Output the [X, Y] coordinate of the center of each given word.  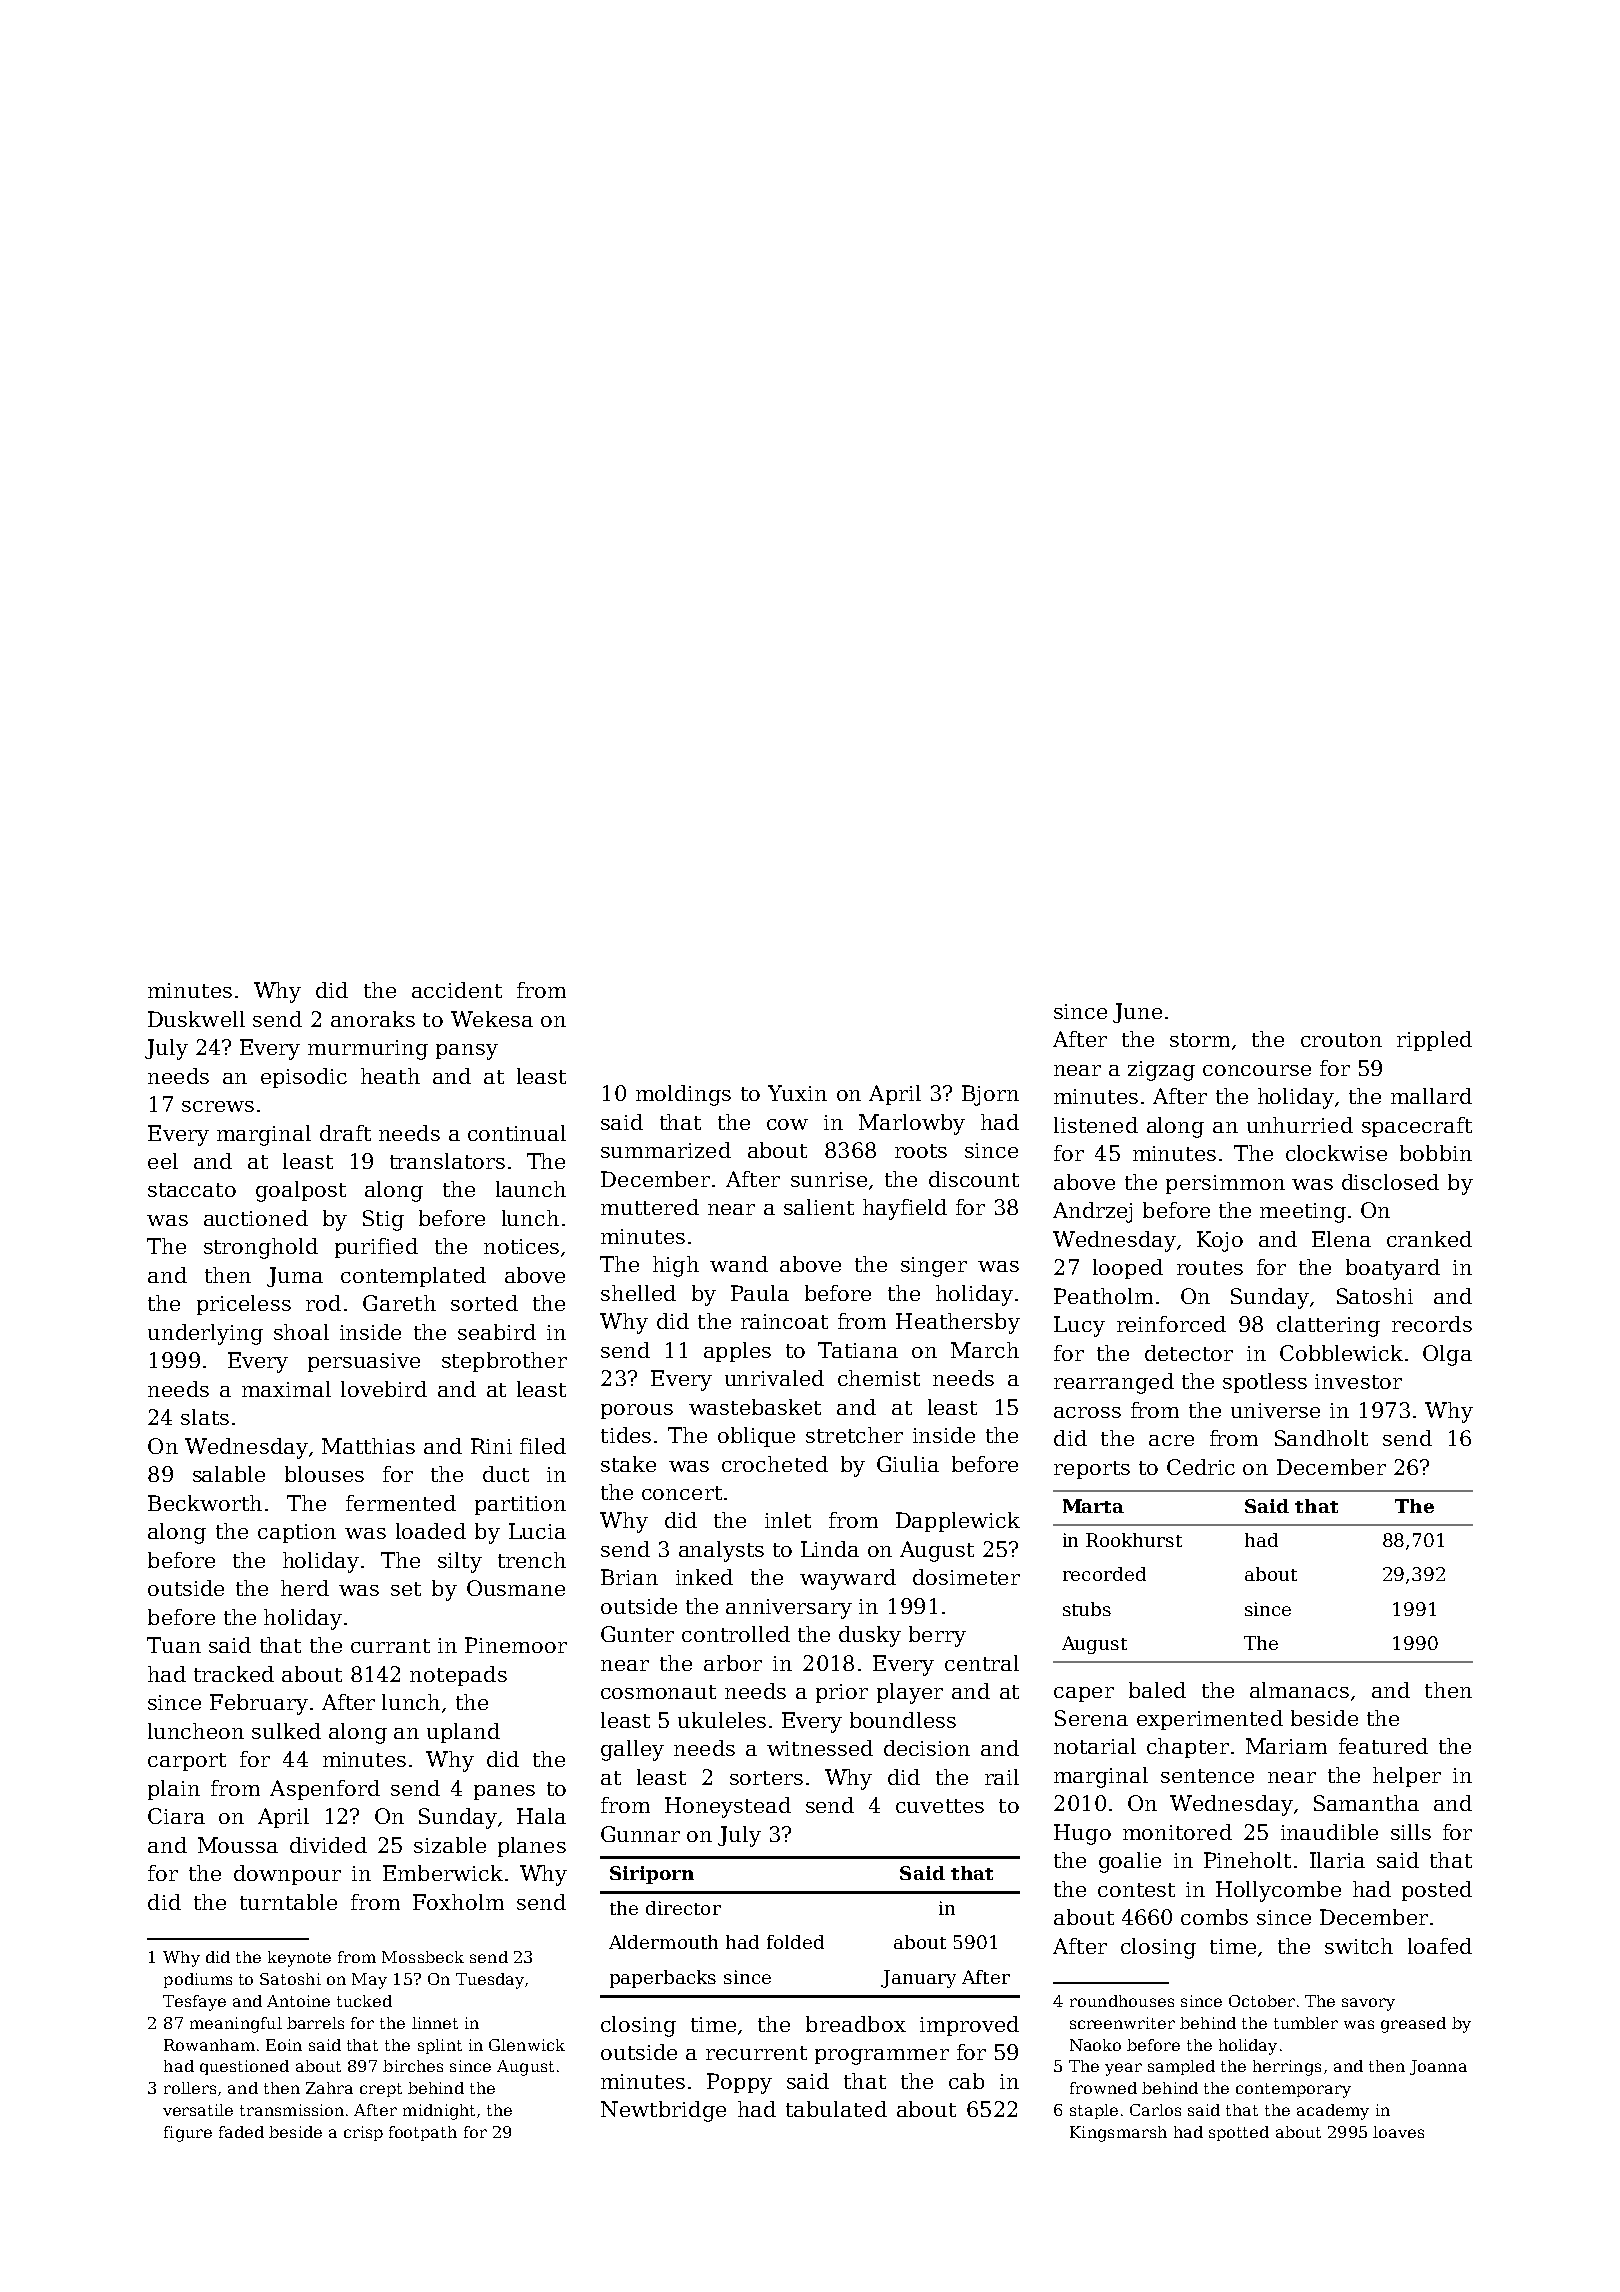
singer [934, 1267]
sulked [286, 1731]
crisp [363, 2133]
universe [1275, 1410]
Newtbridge [663, 2111]
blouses [324, 1474]
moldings [683, 1095]
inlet [788, 1520]
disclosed [1390, 1182]
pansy [467, 1052]
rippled [1434, 1041]
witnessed [820, 1748]
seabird [497, 1332]
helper [1407, 1777]
